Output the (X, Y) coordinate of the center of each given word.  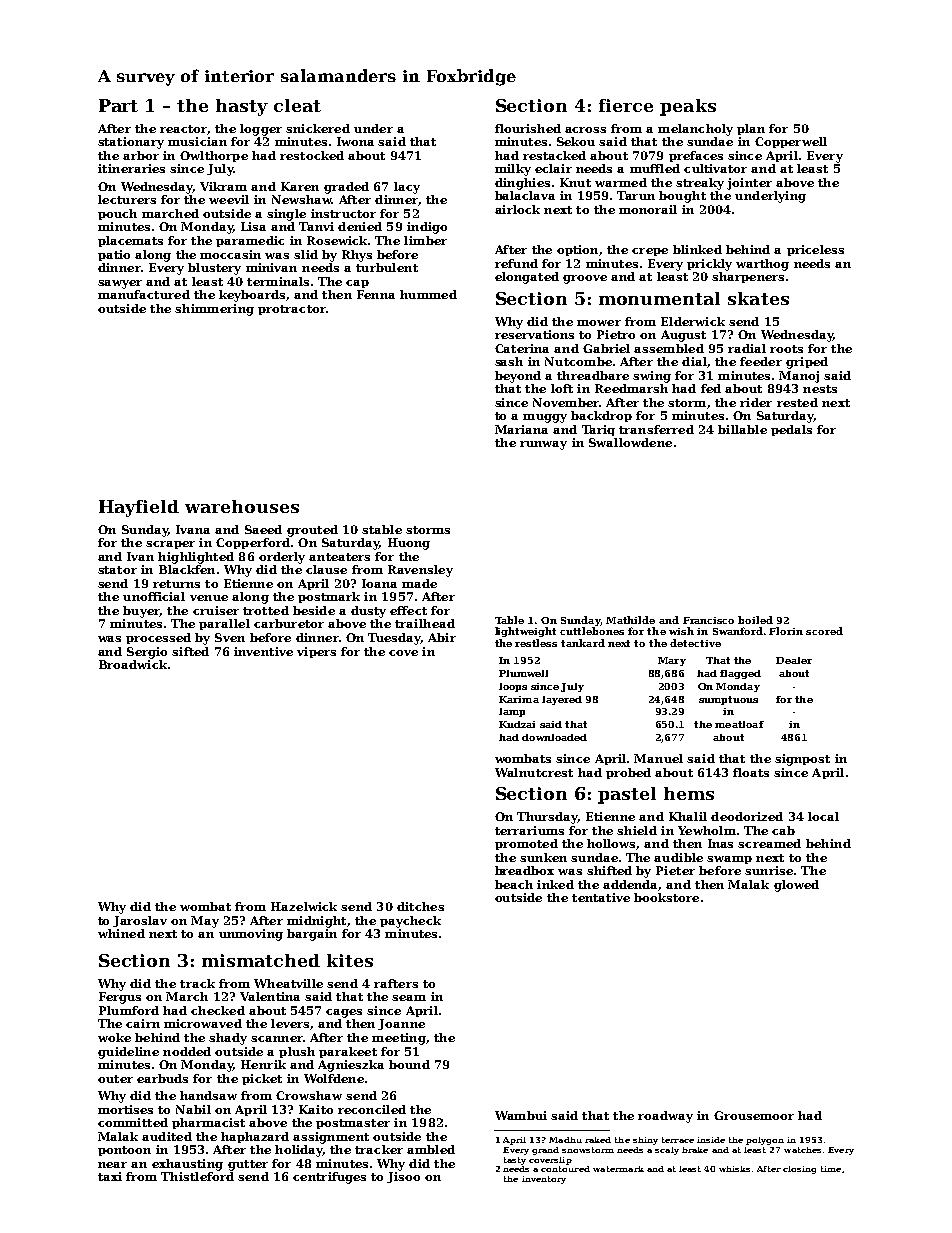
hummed (428, 294)
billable (742, 429)
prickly (709, 265)
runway (543, 445)
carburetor (289, 623)
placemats (130, 241)
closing (799, 1170)
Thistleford (197, 1176)
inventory (544, 1180)
